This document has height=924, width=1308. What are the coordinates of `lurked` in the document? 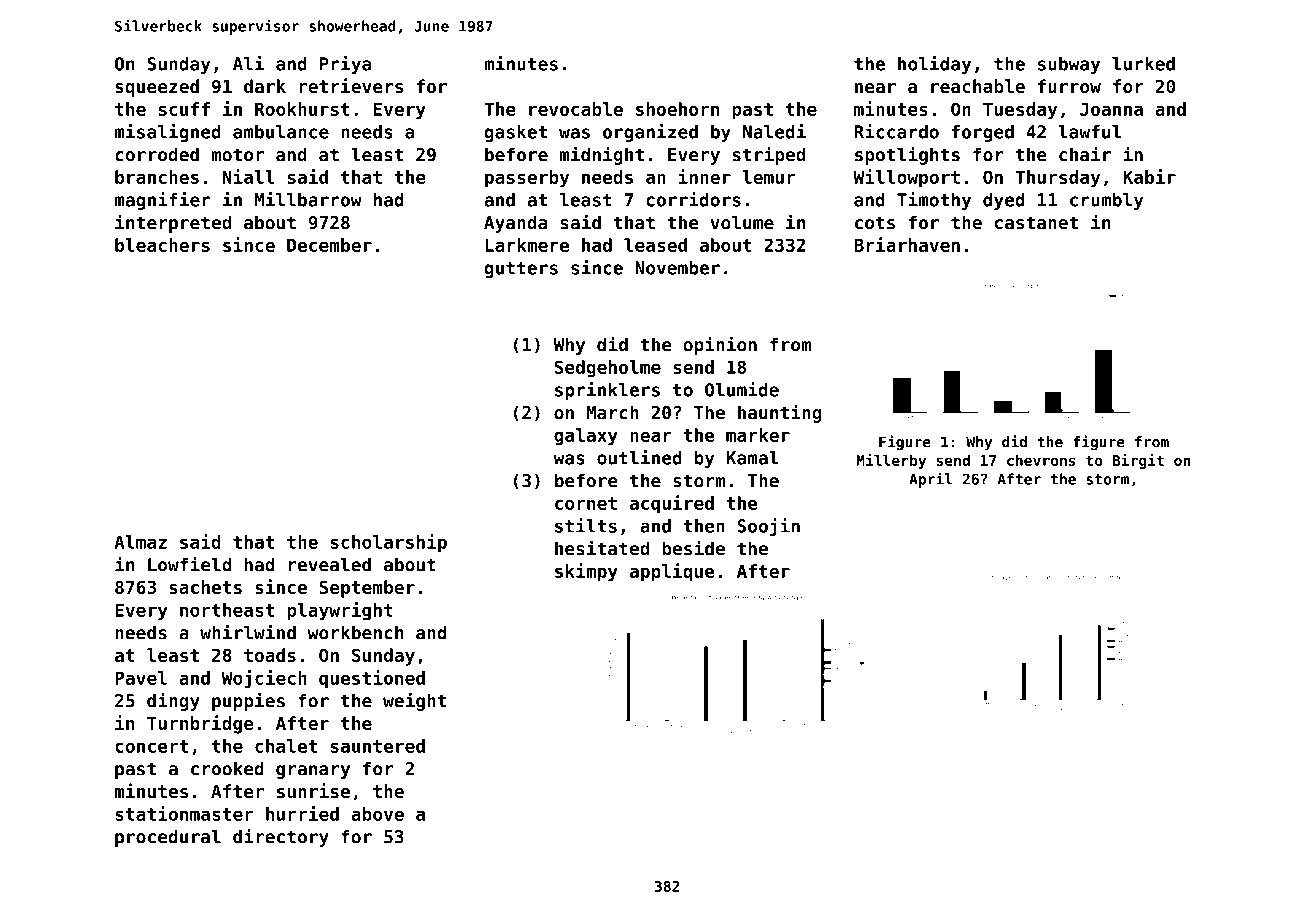 It's located at (1143, 64).
